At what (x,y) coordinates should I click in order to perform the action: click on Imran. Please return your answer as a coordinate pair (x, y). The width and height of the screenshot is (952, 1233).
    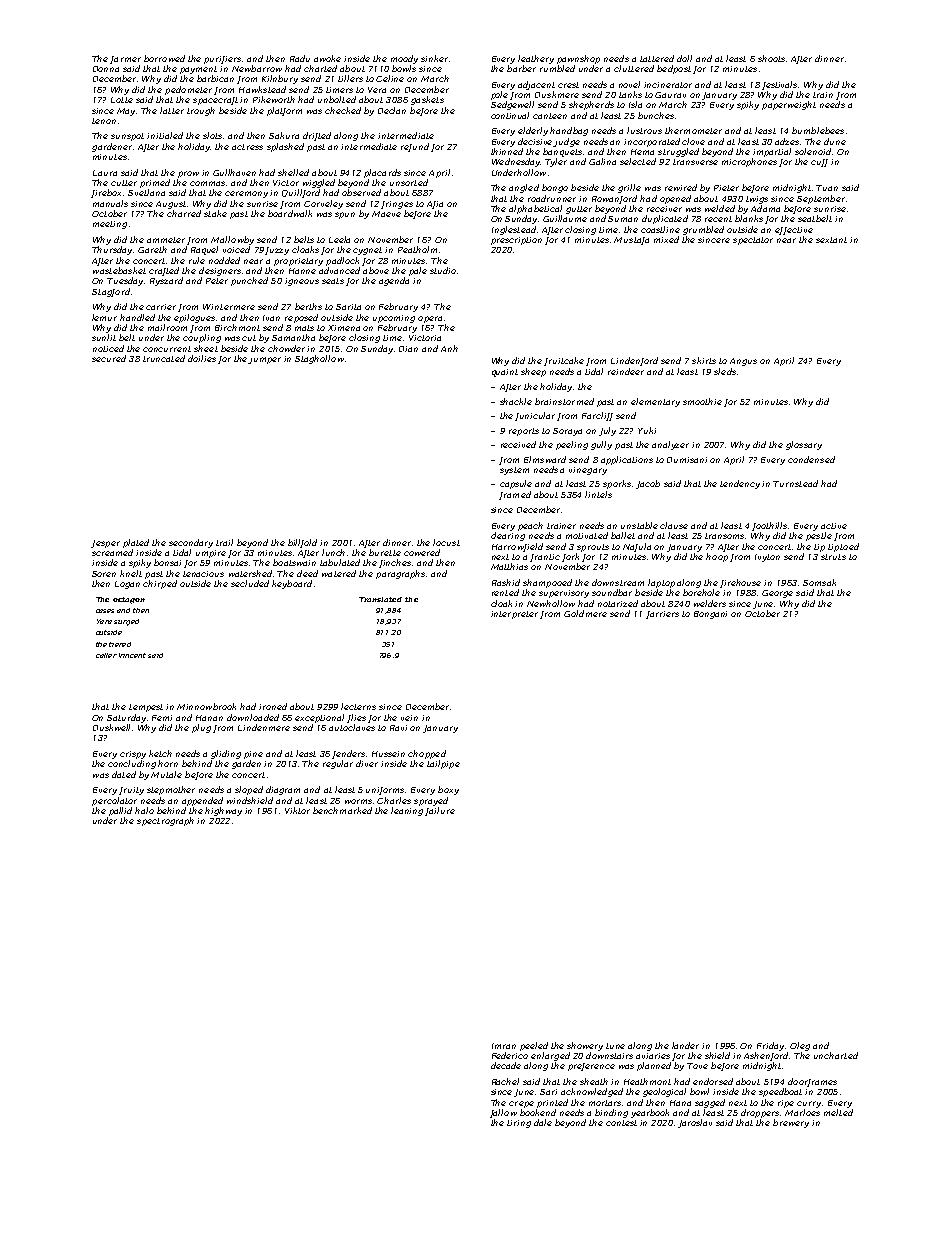
    Looking at the image, I should click on (504, 1046).
